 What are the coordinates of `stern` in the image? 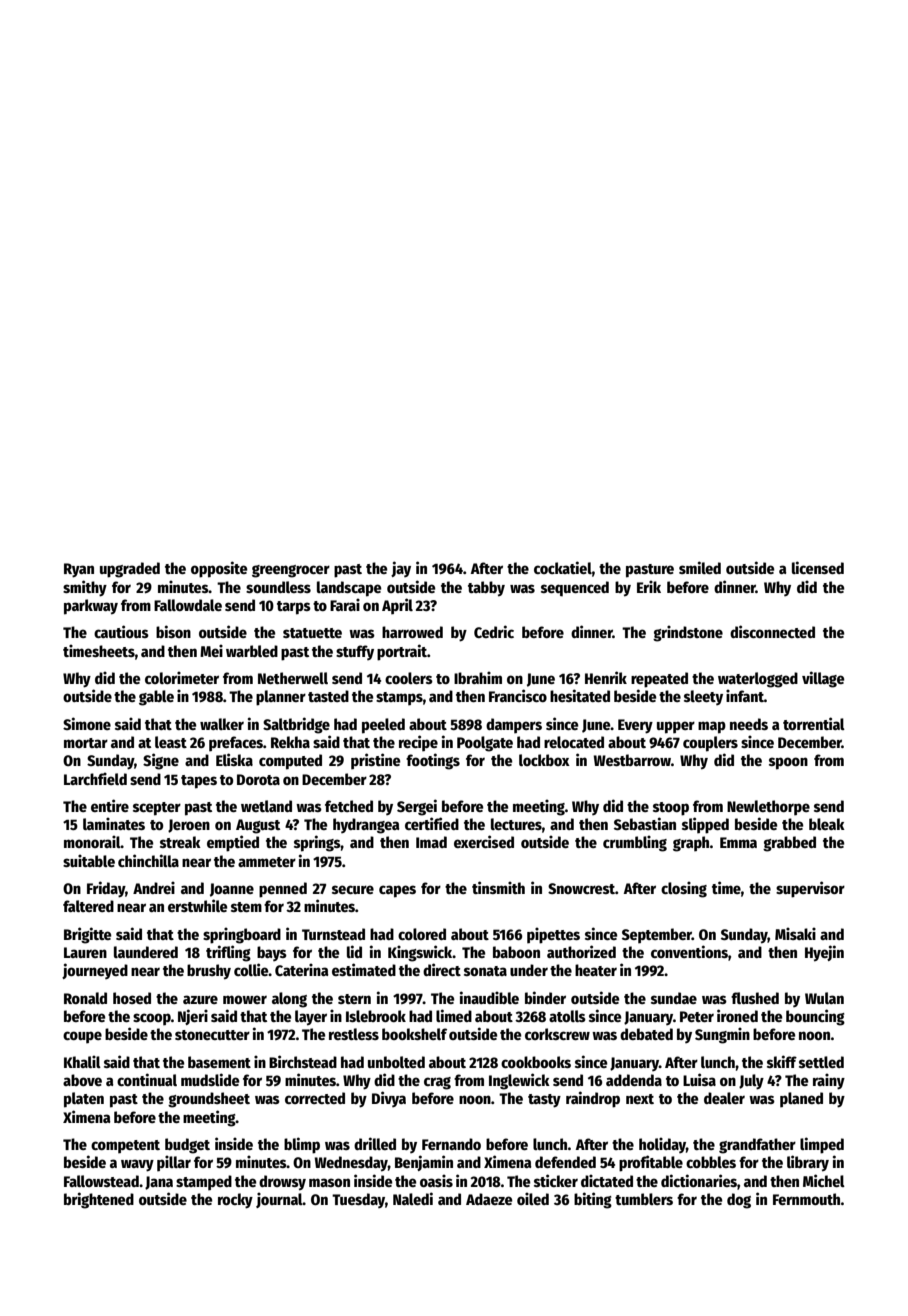 It's located at (354, 999).
